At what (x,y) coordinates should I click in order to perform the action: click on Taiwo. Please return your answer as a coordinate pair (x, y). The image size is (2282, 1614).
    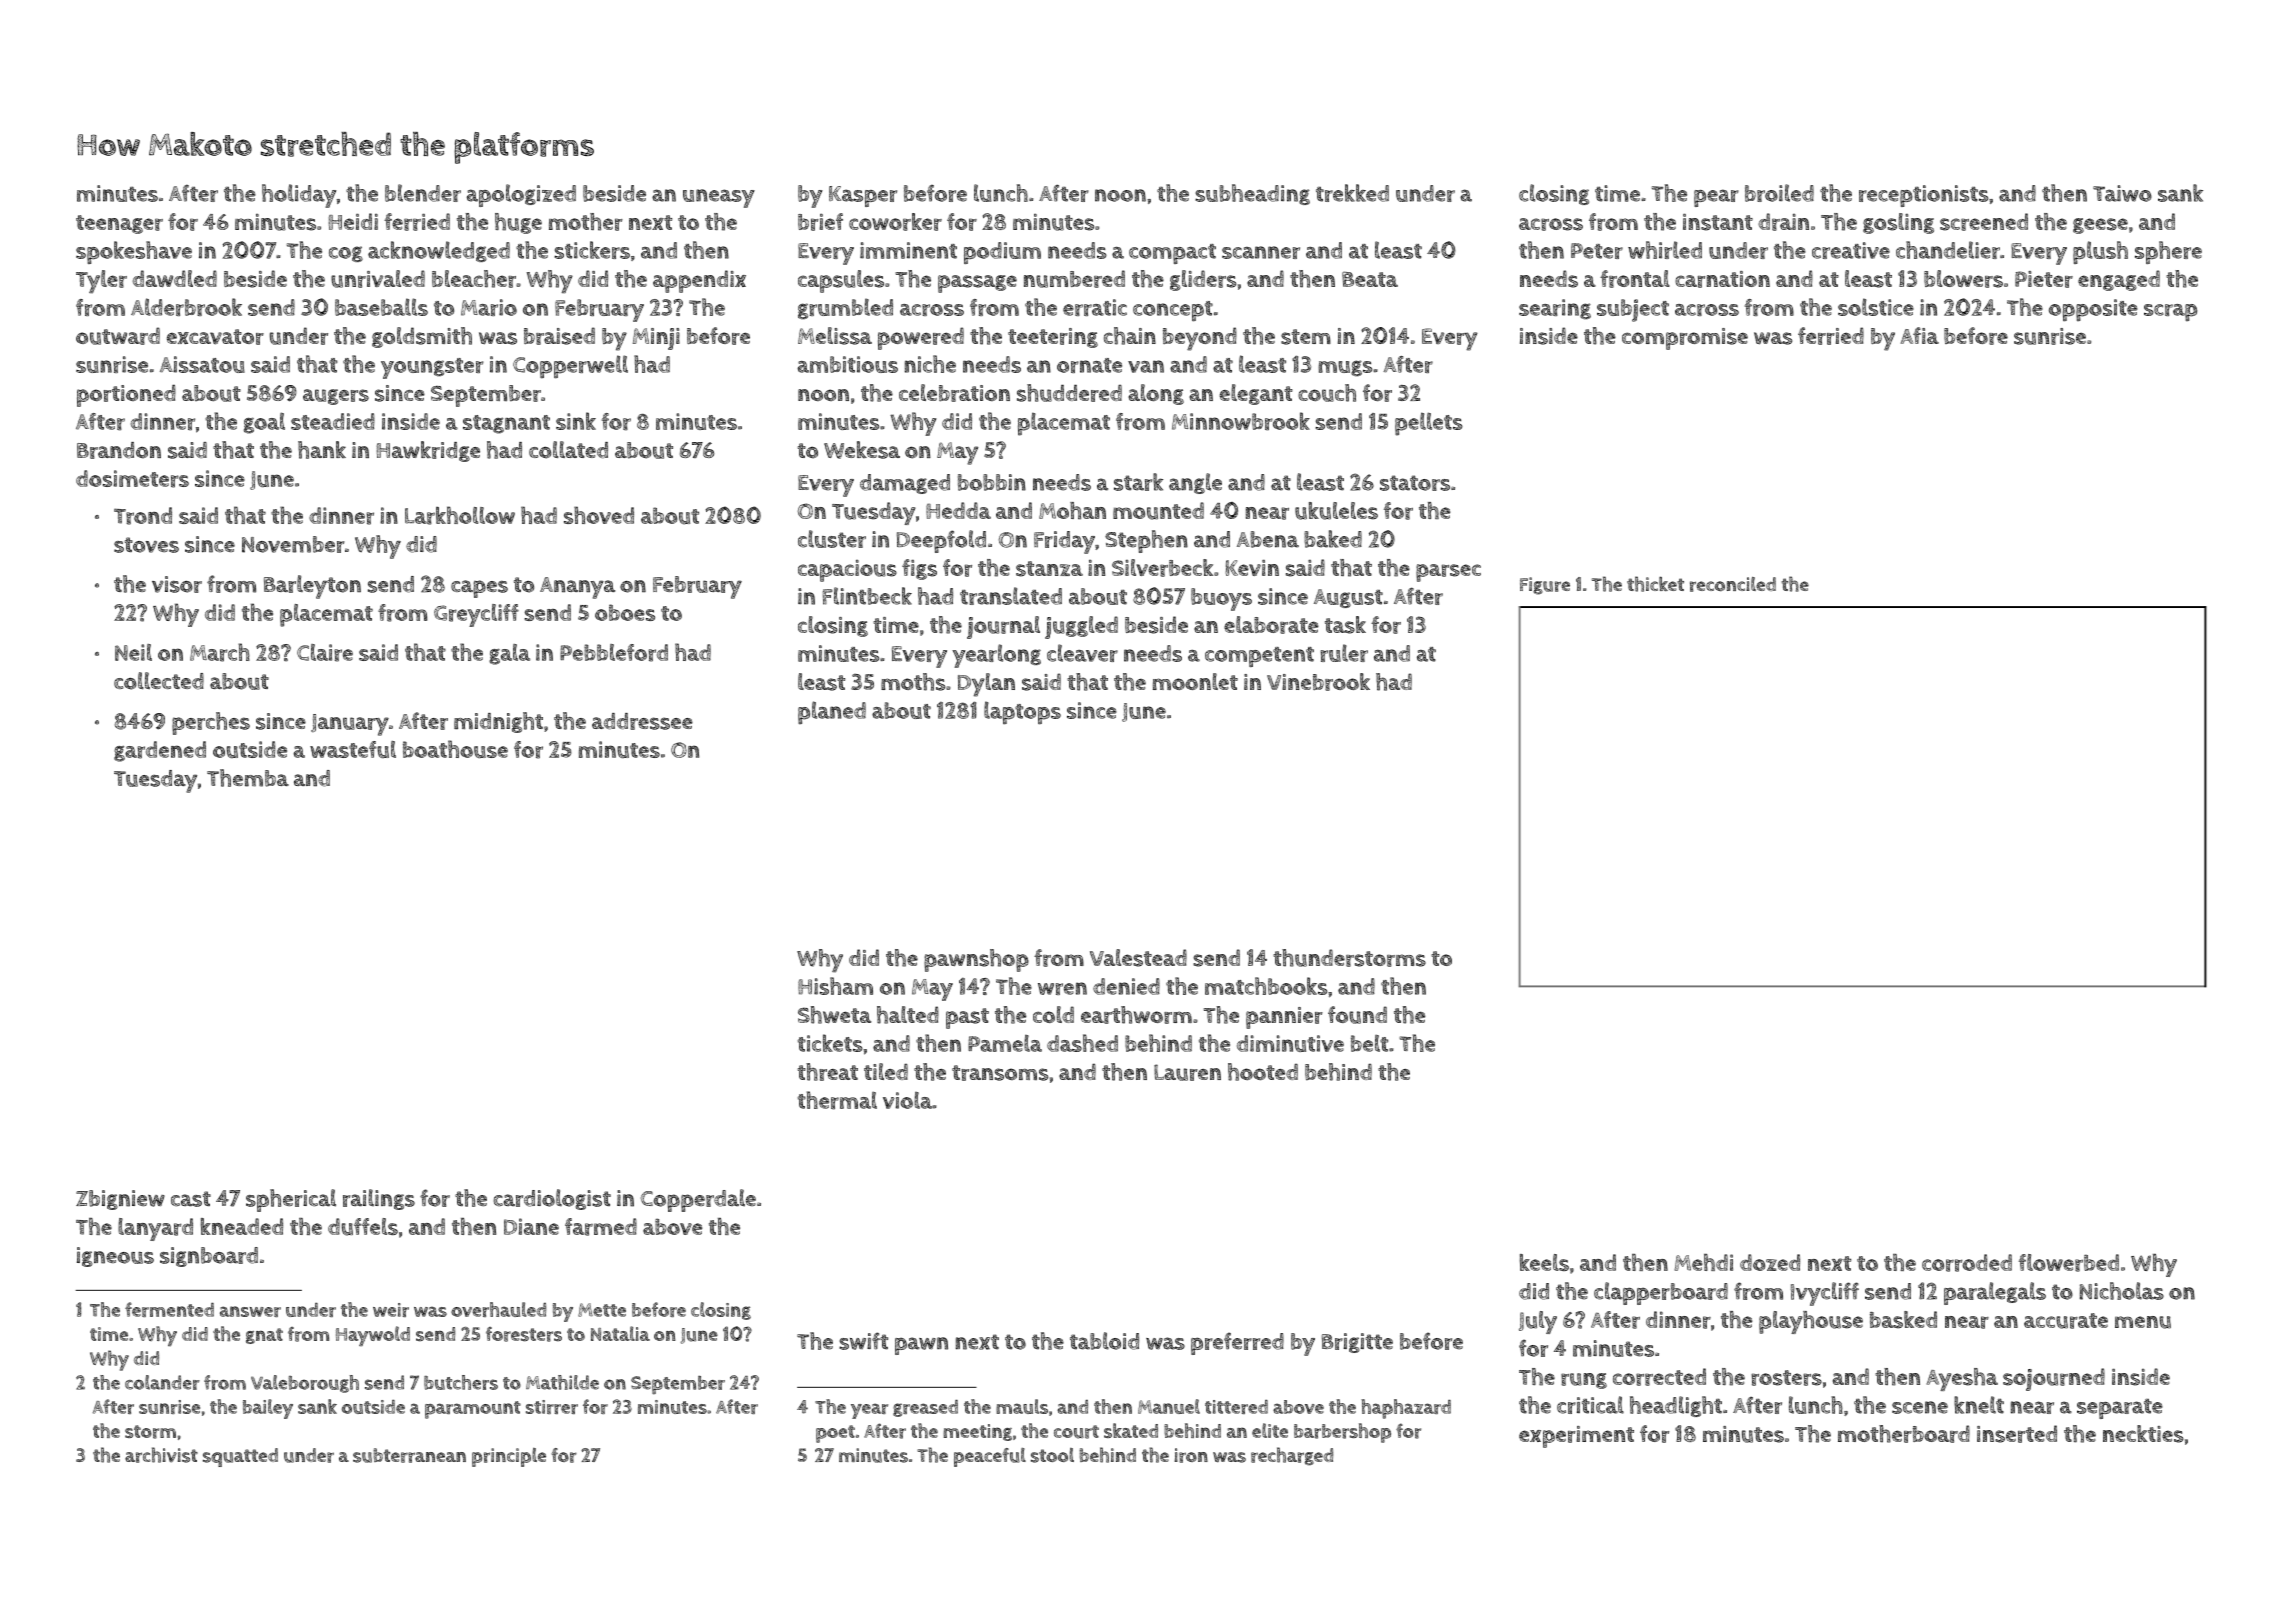
    Looking at the image, I should click on (2122, 193).
